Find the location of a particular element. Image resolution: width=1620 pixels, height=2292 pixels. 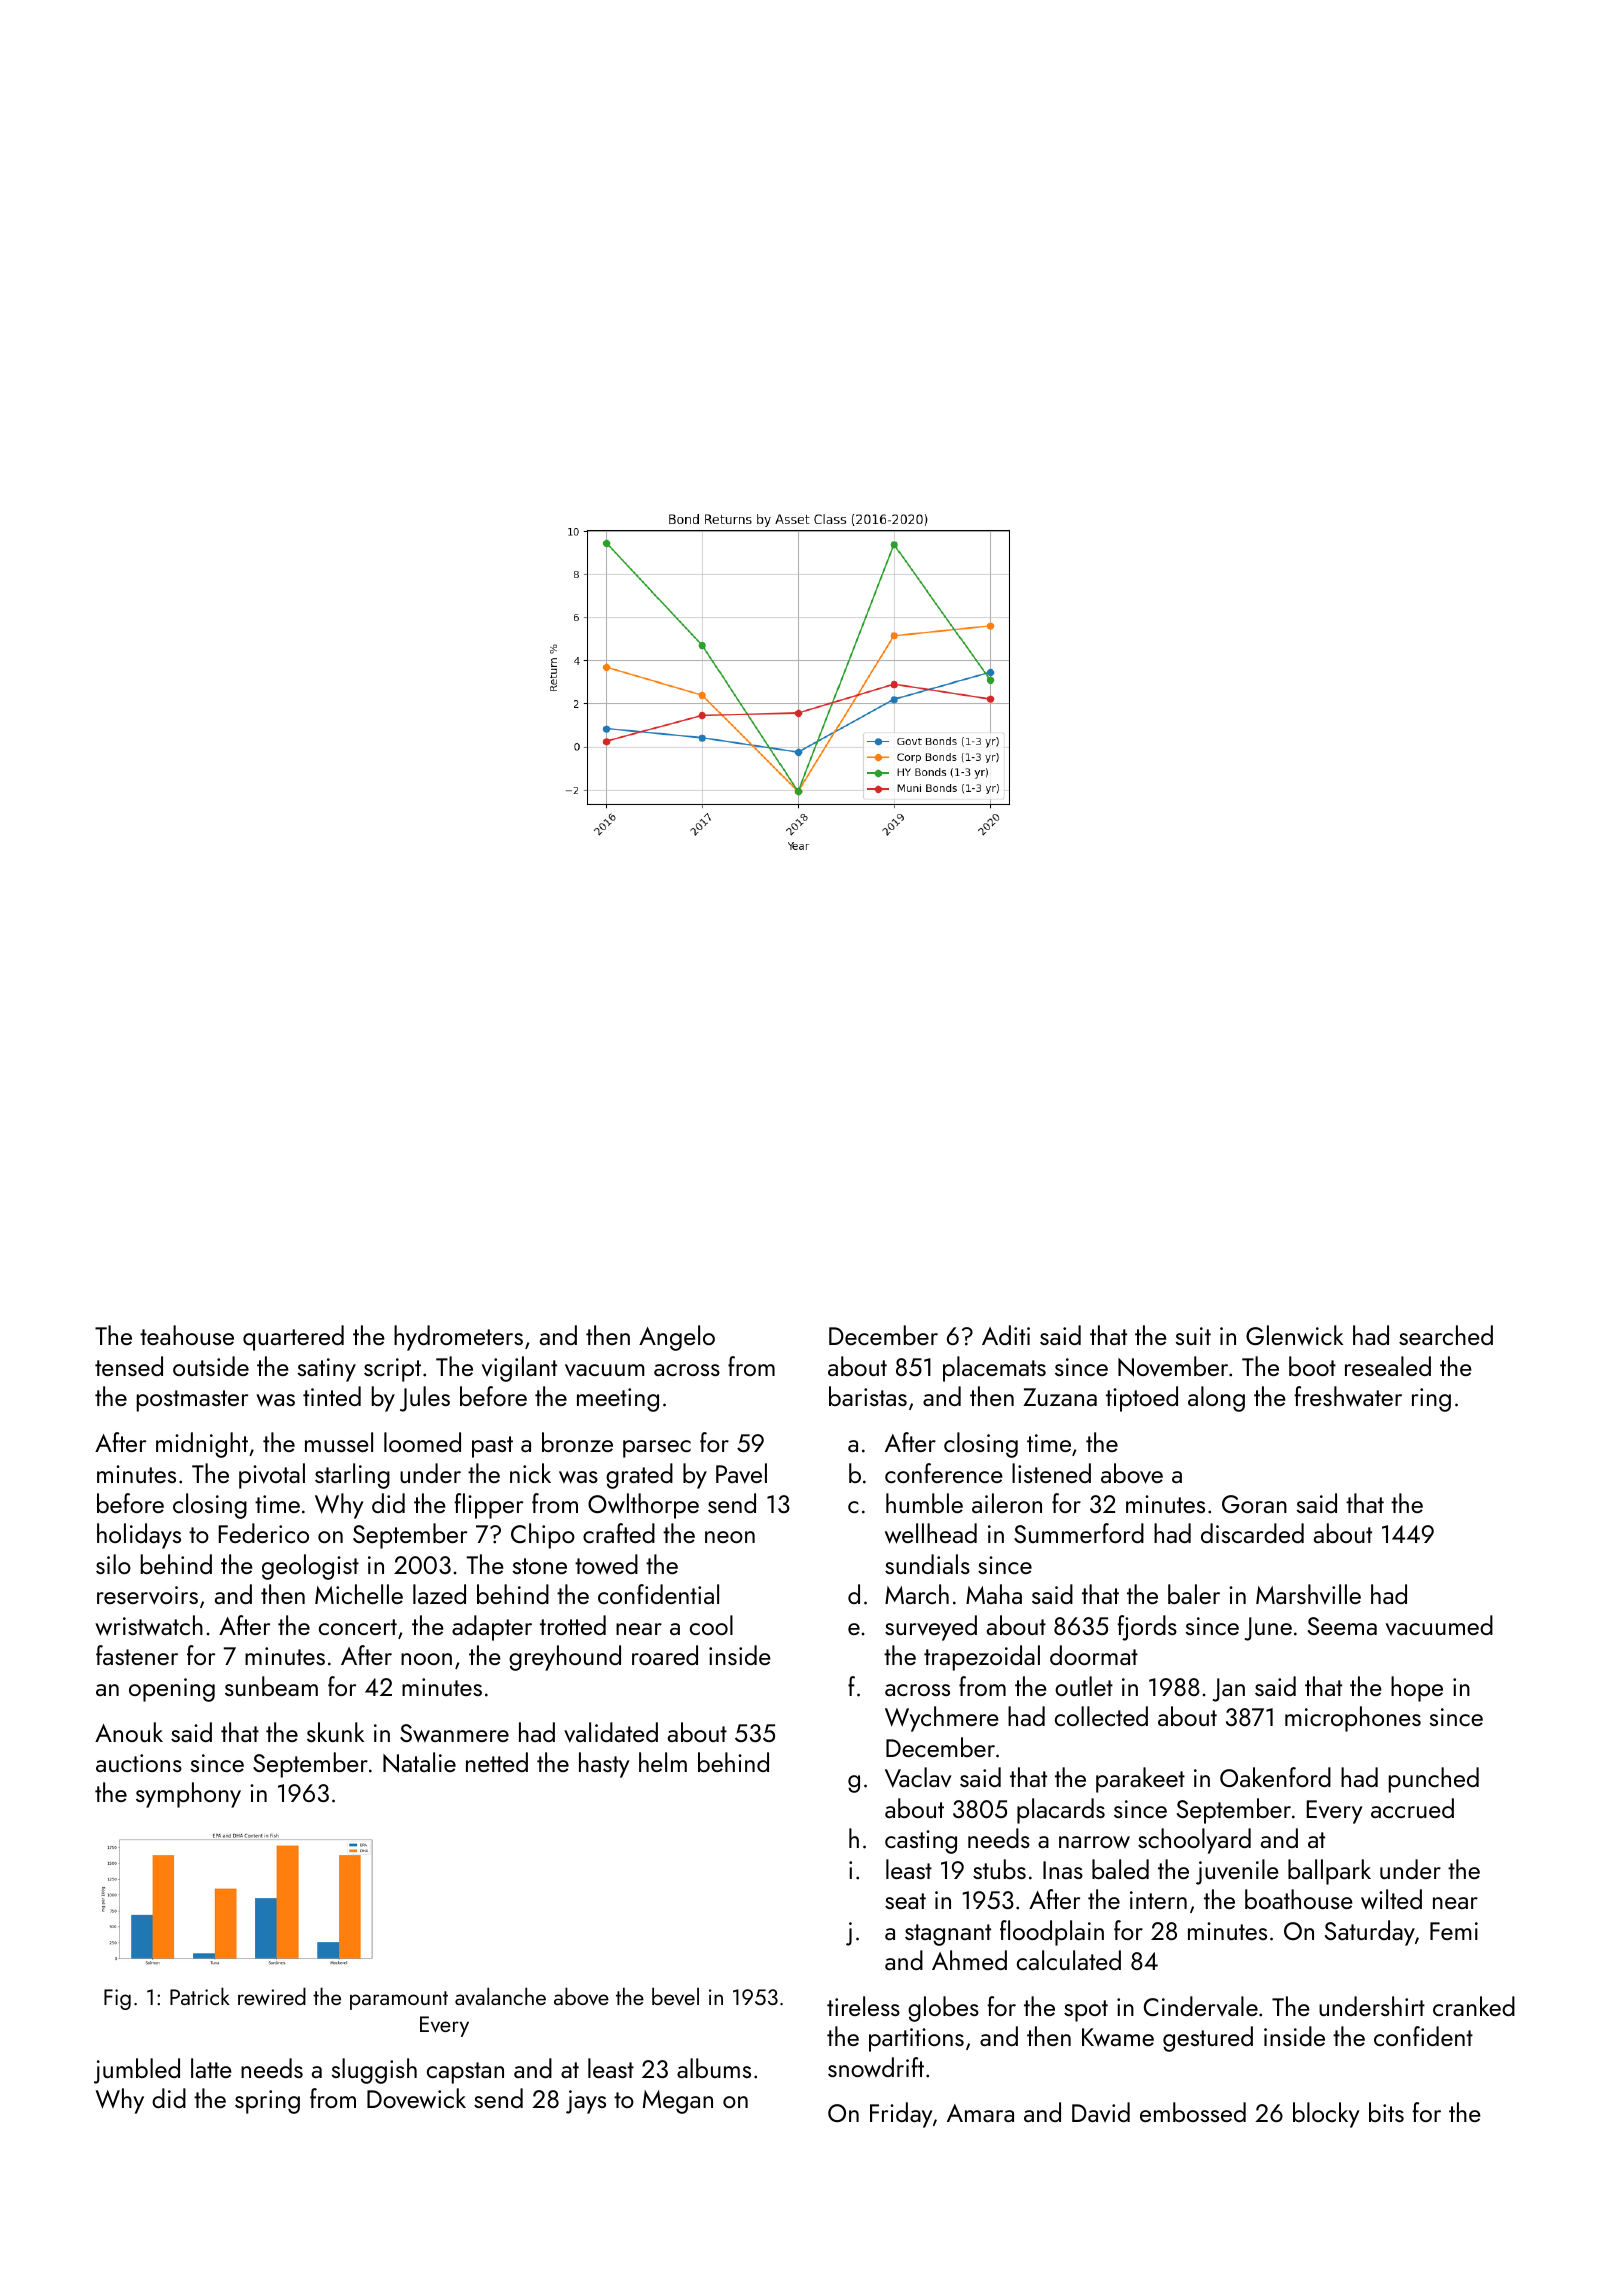

reservoirs is located at coordinates (147, 1595).
